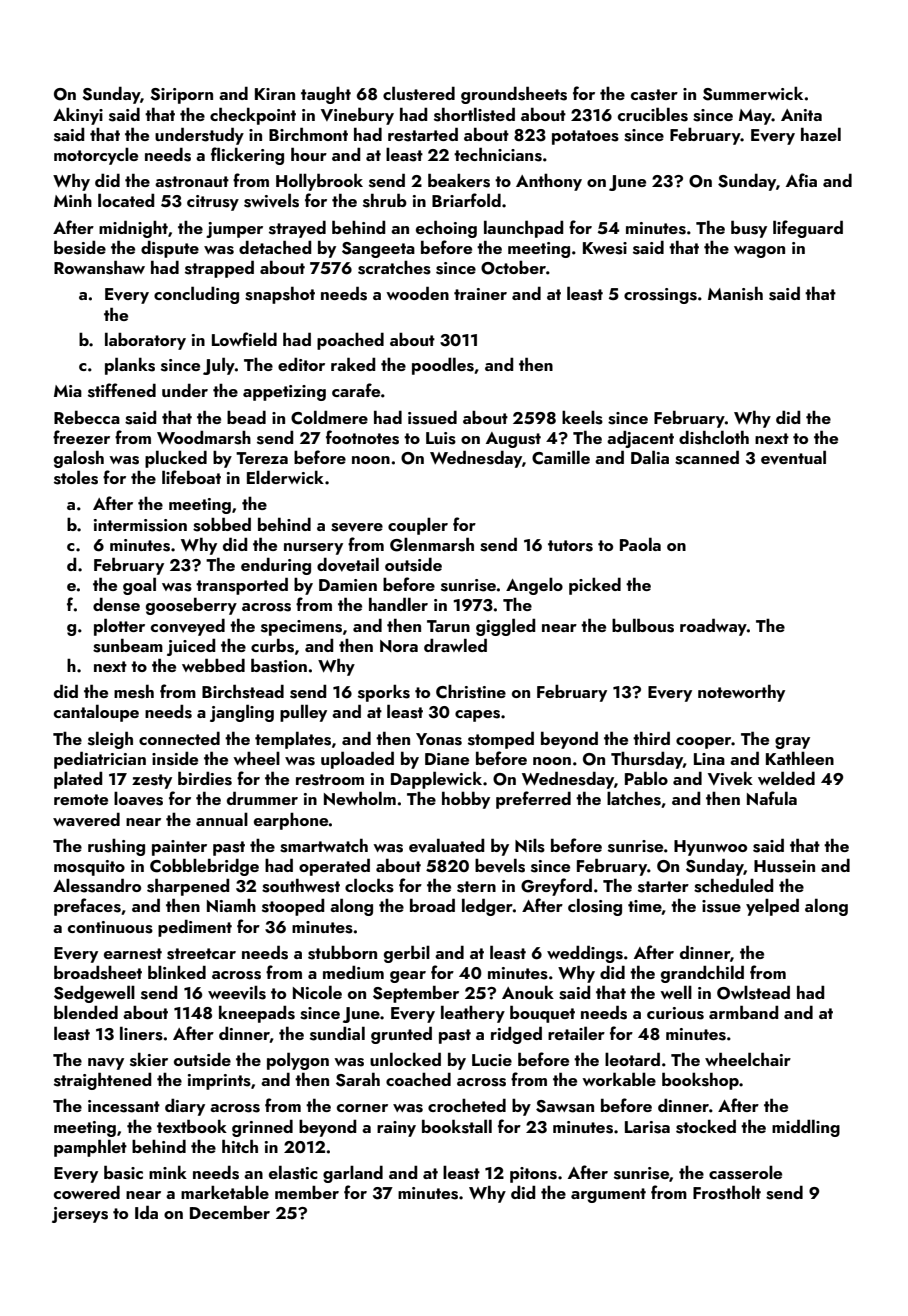 This screenshot has width=908, height=1316. Describe the element at coordinates (570, 546) in the screenshot. I see `tutors` at that location.
